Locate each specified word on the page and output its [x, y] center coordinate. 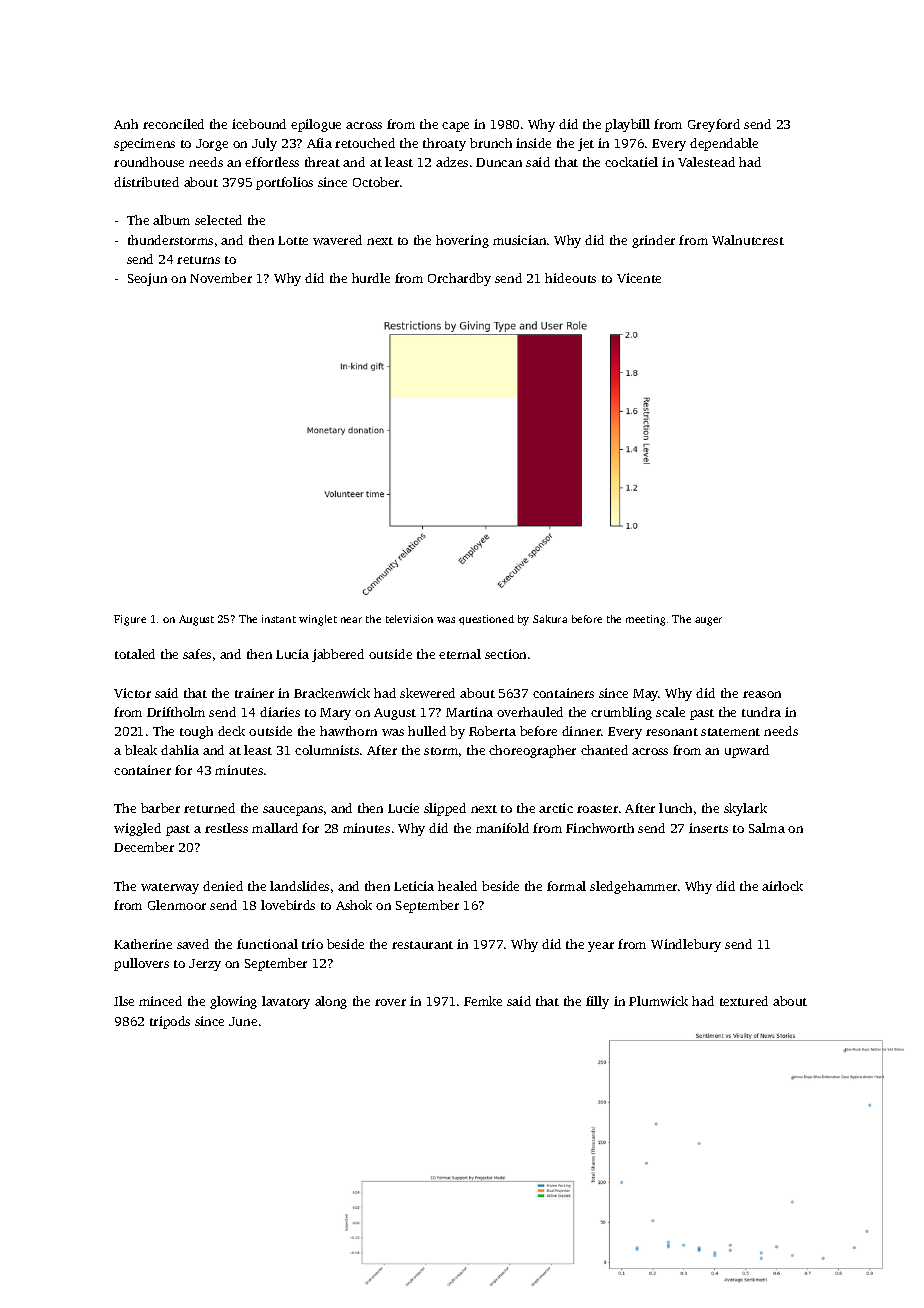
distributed [146, 182]
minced [160, 1001]
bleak [141, 750]
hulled [427, 731]
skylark [745, 809]
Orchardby [459, 279]
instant [279, 619]
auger [708, 621]
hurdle [371, 278]
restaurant [422, 945]
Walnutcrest [748, 240]
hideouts [570, 278]
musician [519, 240]
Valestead [706, 162]
